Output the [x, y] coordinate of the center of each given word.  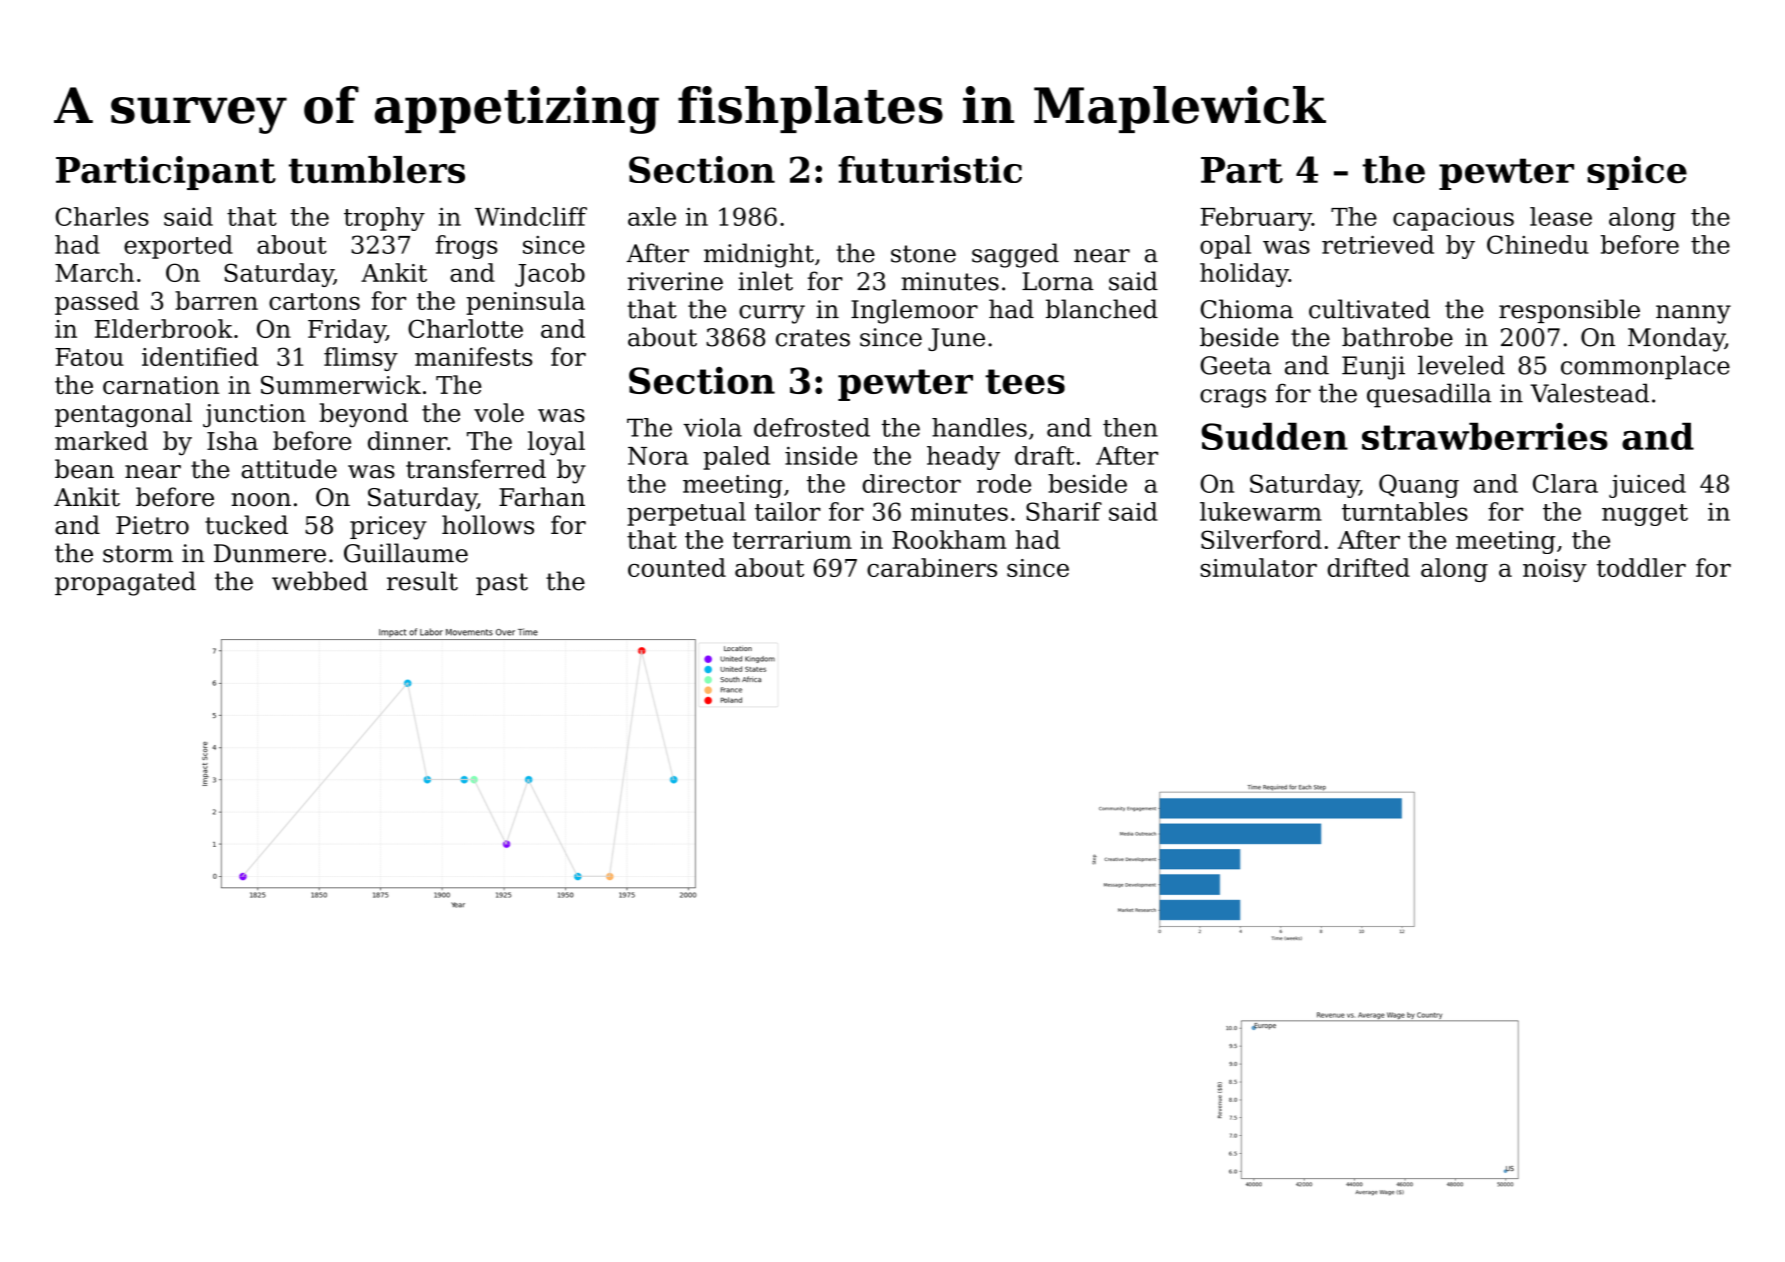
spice [1637, 173]
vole [499, 412]
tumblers [377, 169]
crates [813, 338]
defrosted [812, 427]
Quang [1419, 486]
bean [84, 469]
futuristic [930, 169]
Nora [658, 456]
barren [216, 300]
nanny [1693, 314]
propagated [125, 583]
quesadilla [1429, 395]
